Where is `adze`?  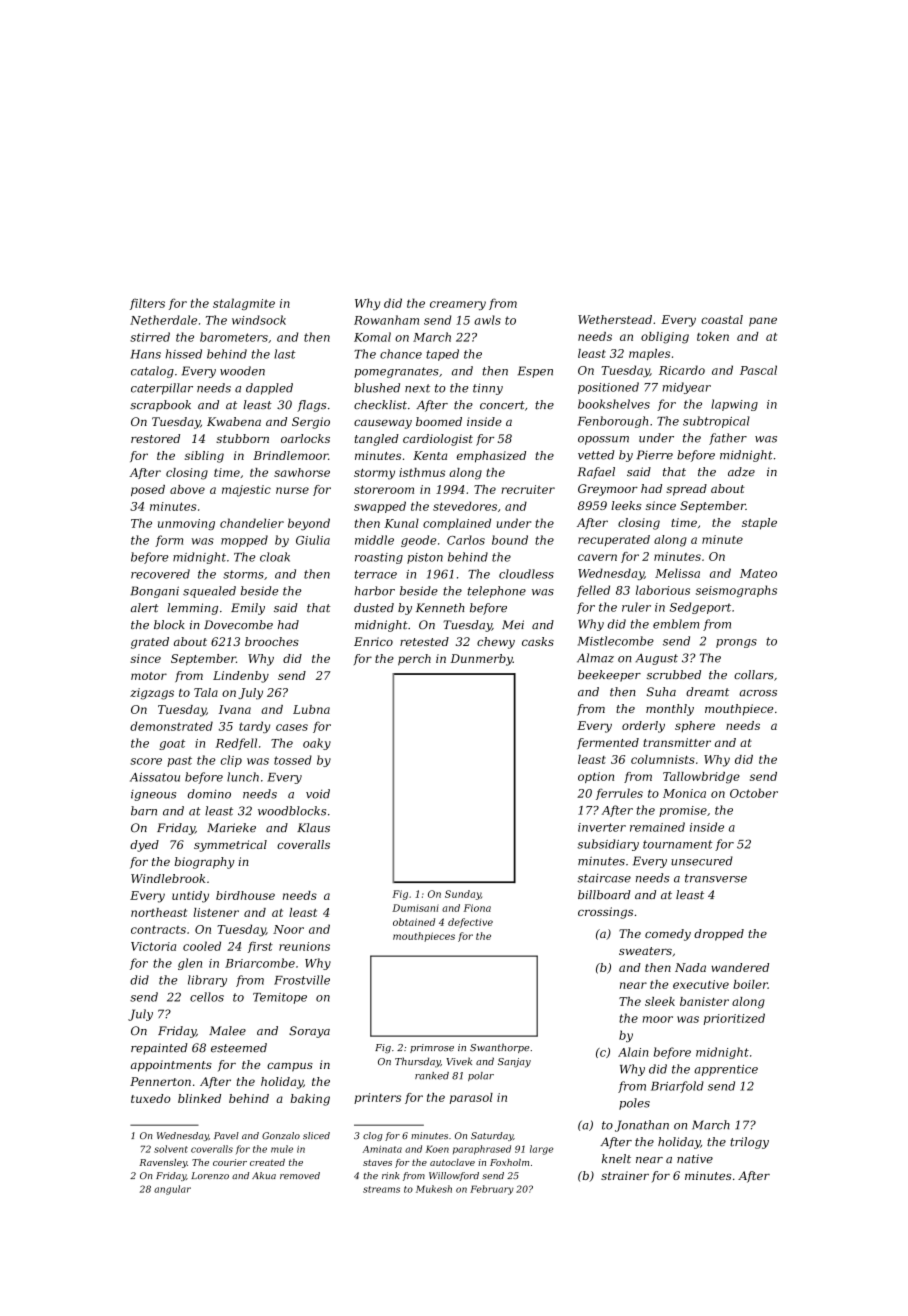 adze is located at coordinates (741, 472).
